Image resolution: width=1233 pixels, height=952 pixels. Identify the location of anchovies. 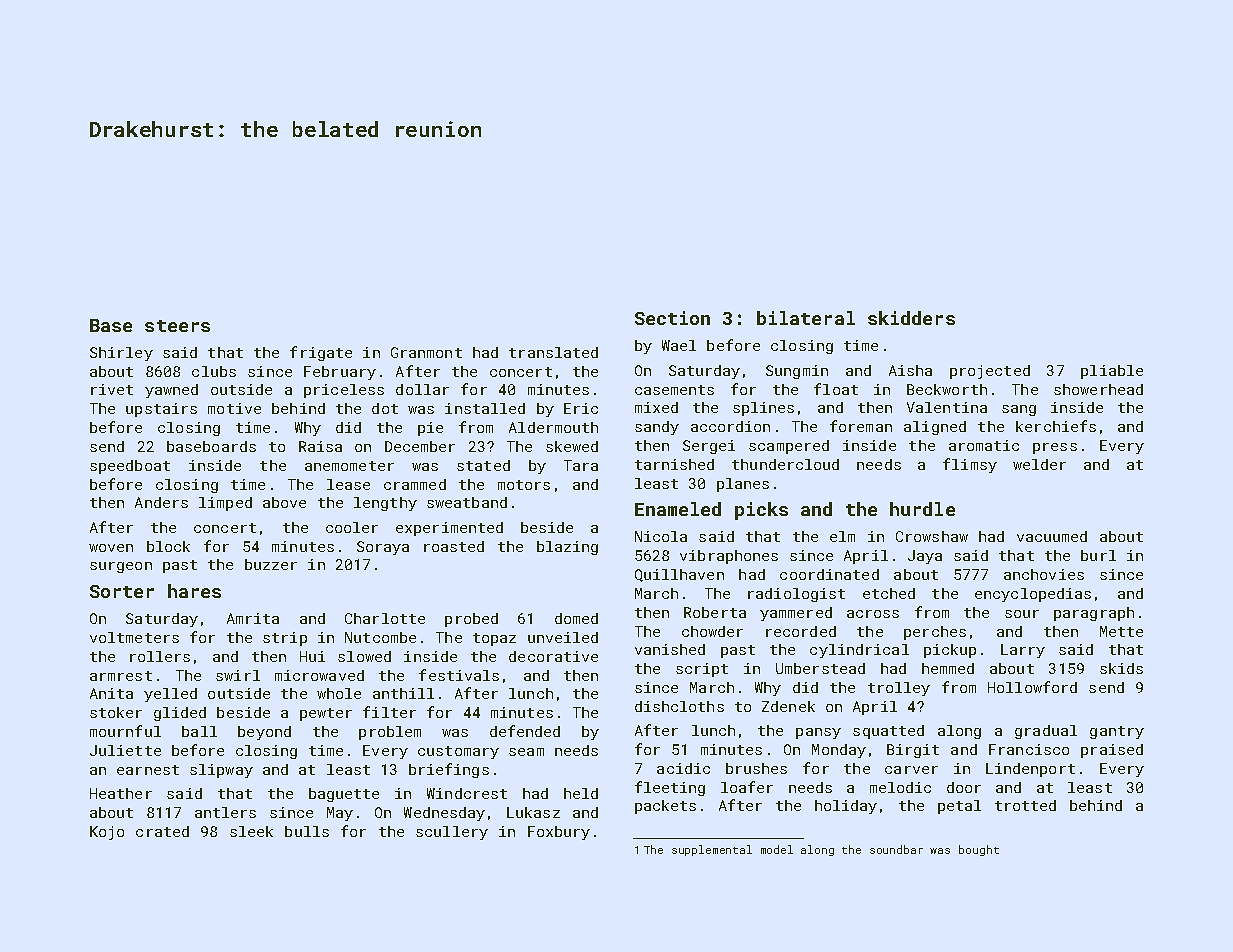
(1044, 574).
